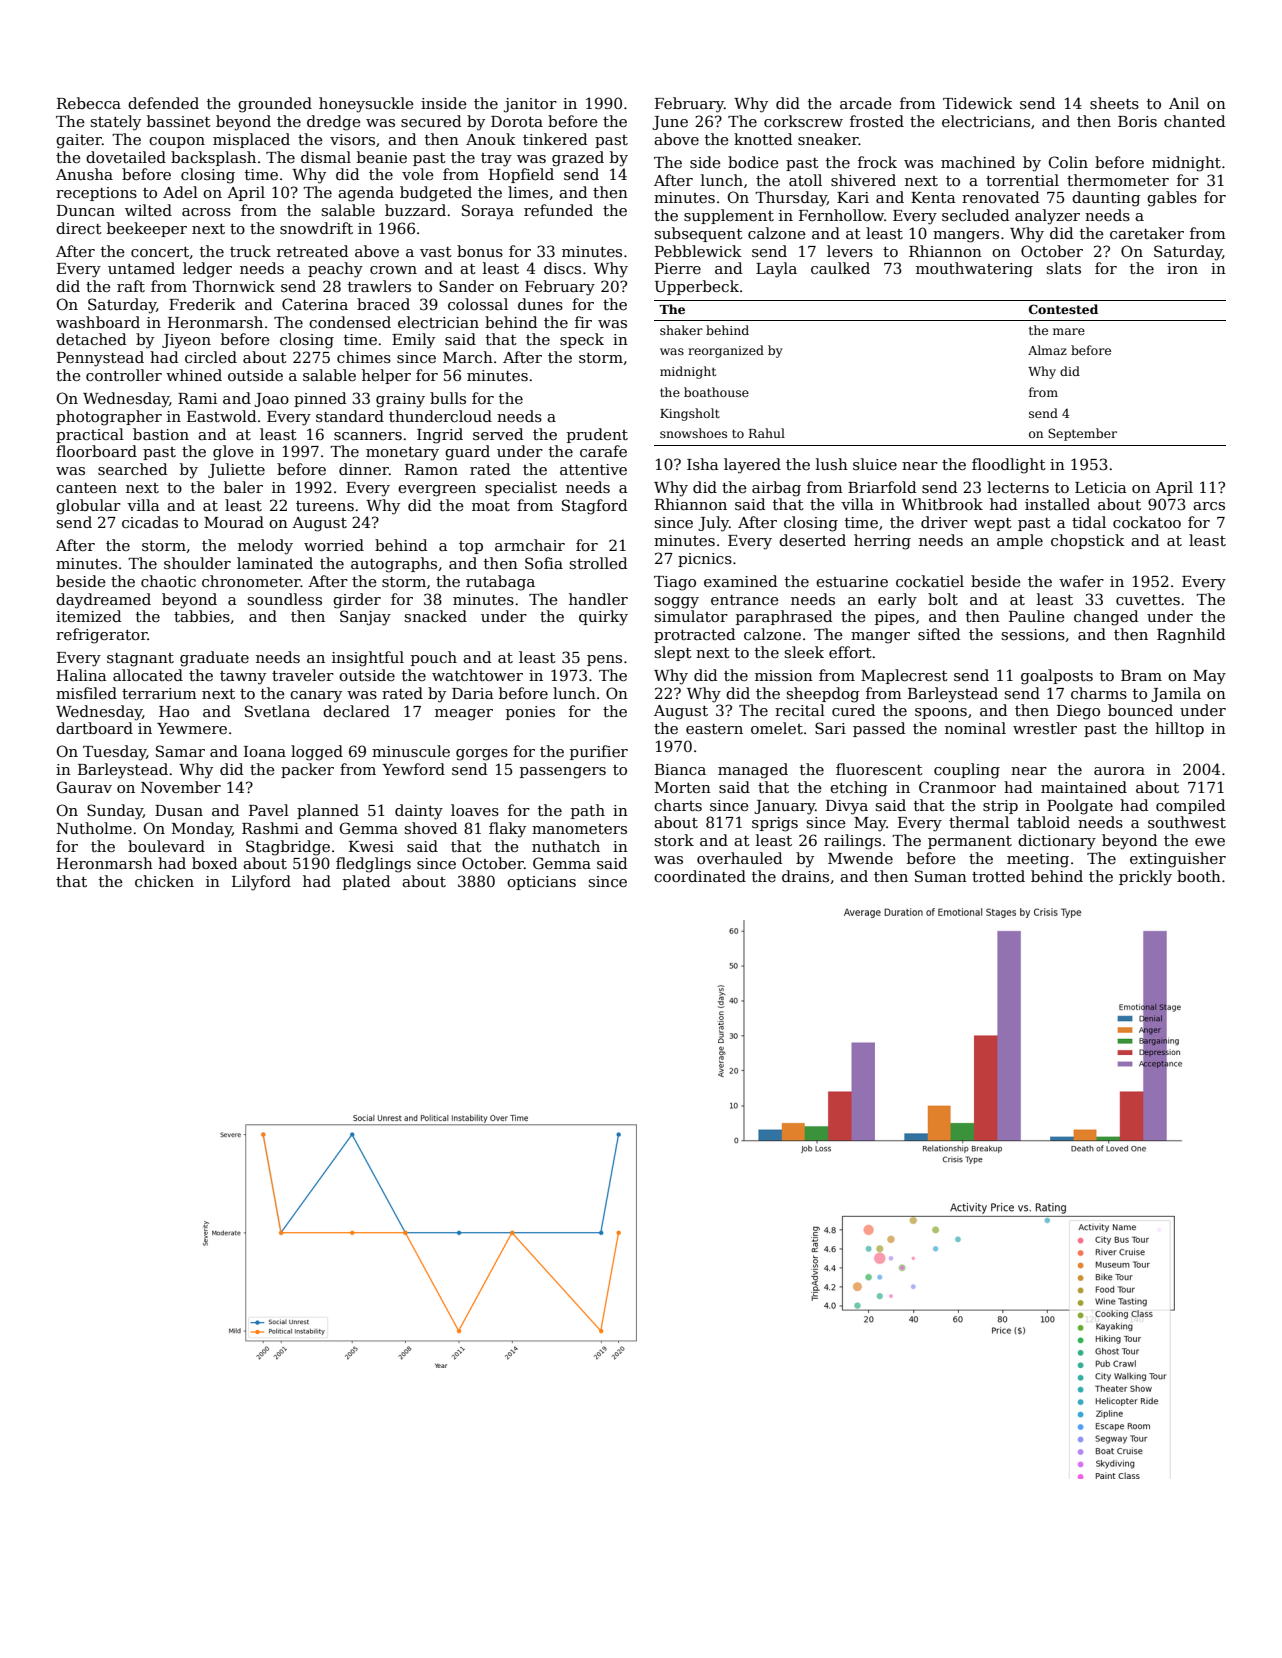 The height and width of the page is (1658, 1282). I want to click on defended, so click(163, 103).
